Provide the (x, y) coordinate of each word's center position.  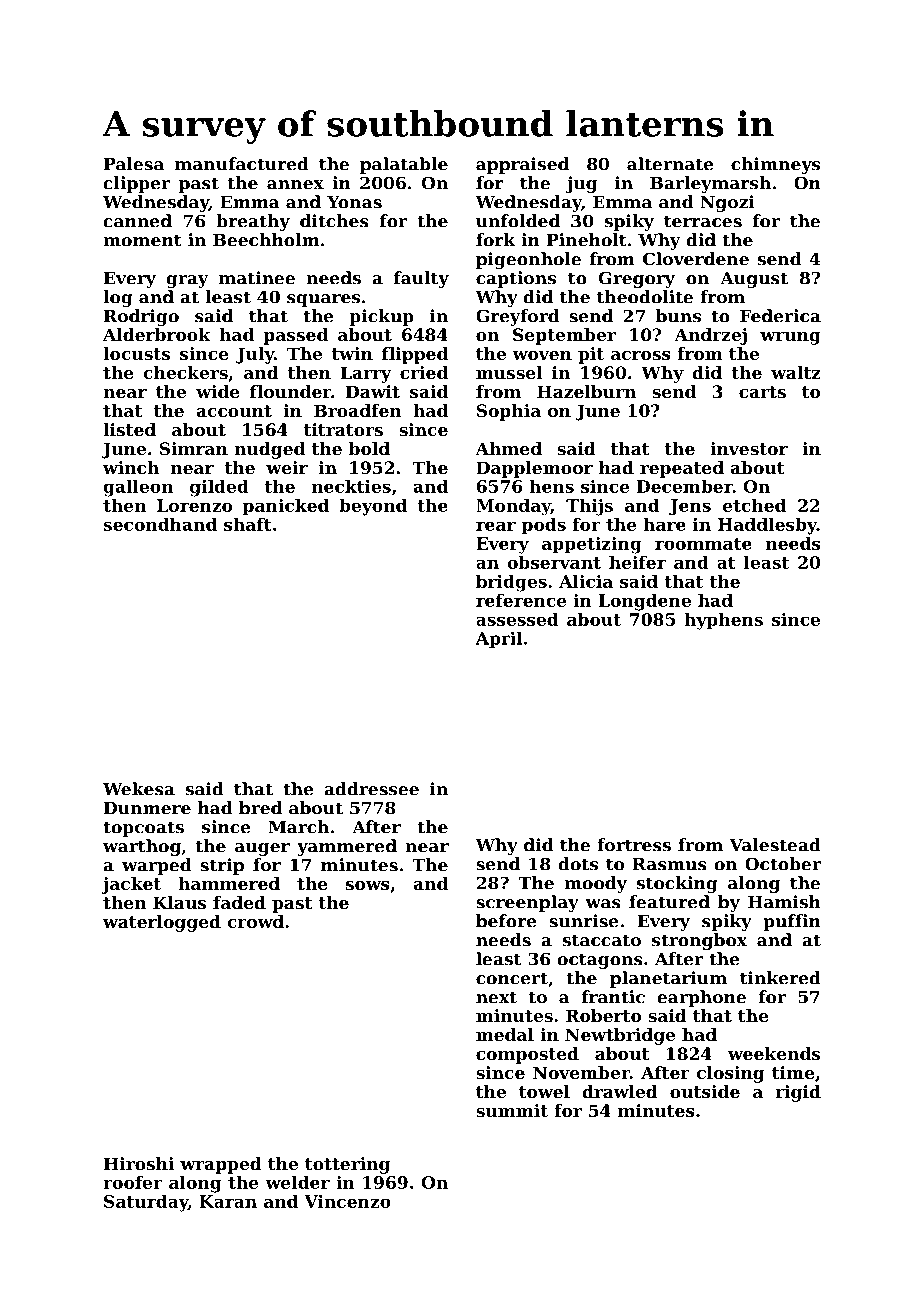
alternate (670, 164)
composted (527, 1055)
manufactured (242, 164)
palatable (404, 165)
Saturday (146, 1203)
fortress (634, 845)
